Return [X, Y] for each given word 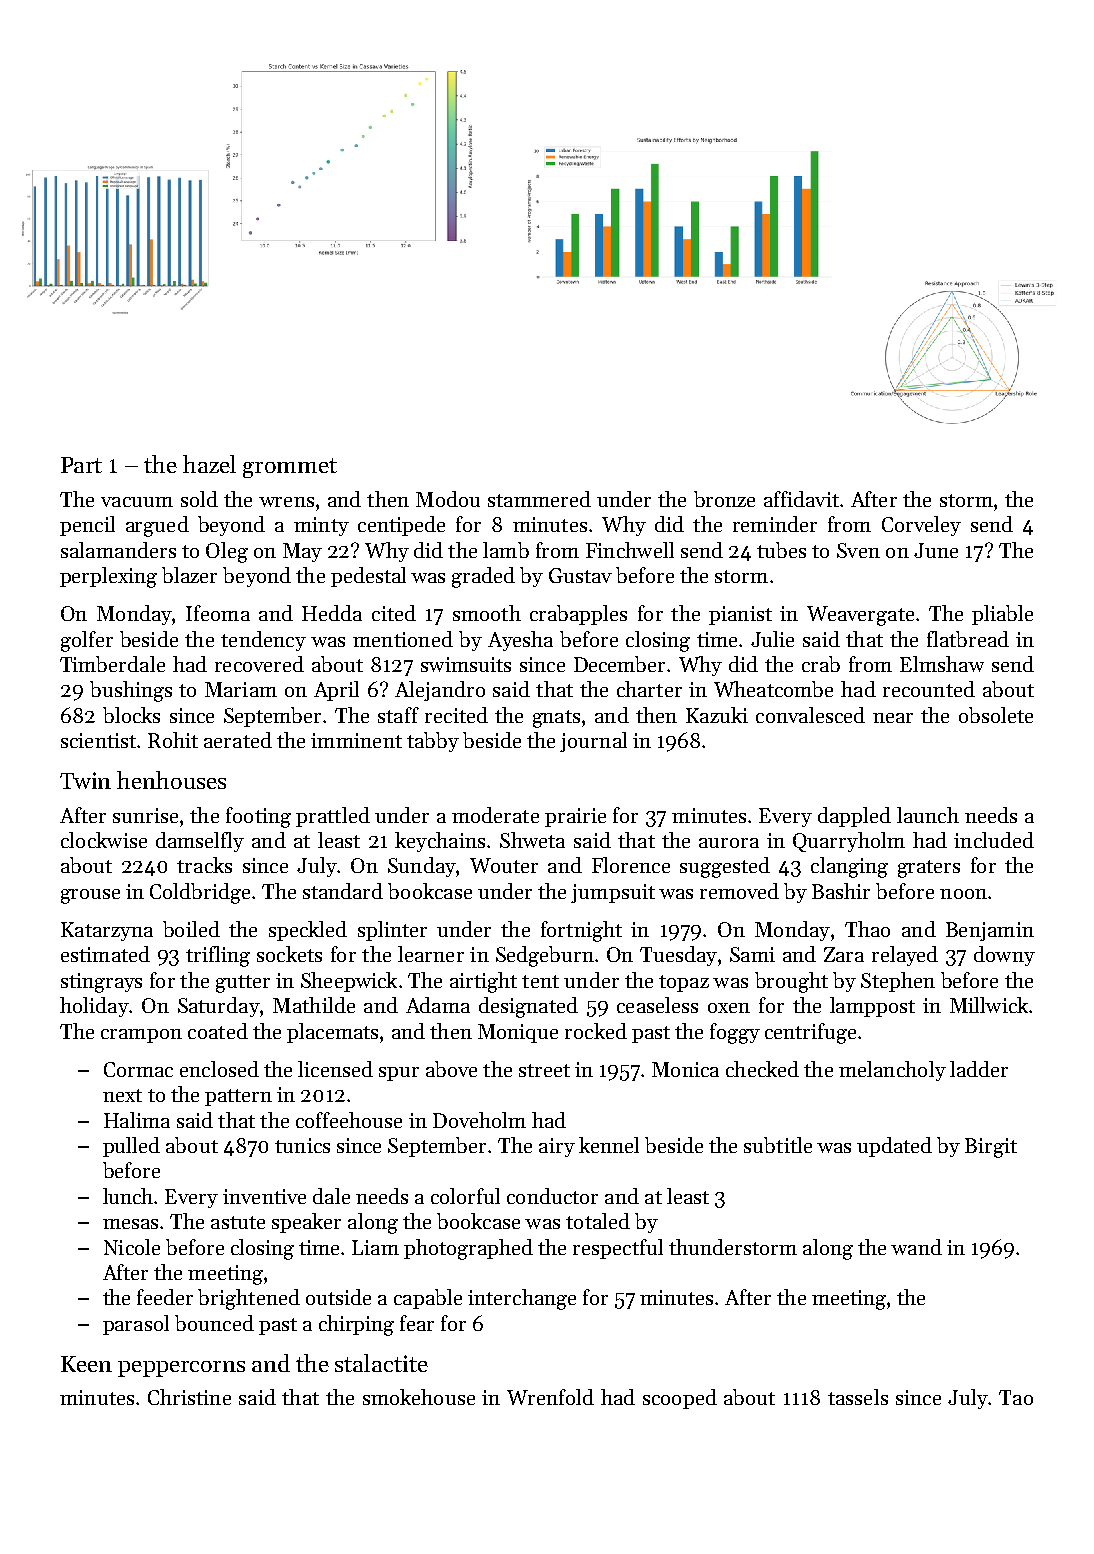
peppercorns [181, 1369]
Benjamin [990, 931]
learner [431, 954]
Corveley [921, 526]
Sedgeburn [545, 956]
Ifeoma [218, 613]
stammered [539, 499]
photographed [468, 1249]
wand [916, 1247]
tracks [204, 865]
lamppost [872, 1007]
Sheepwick [349, 982]
